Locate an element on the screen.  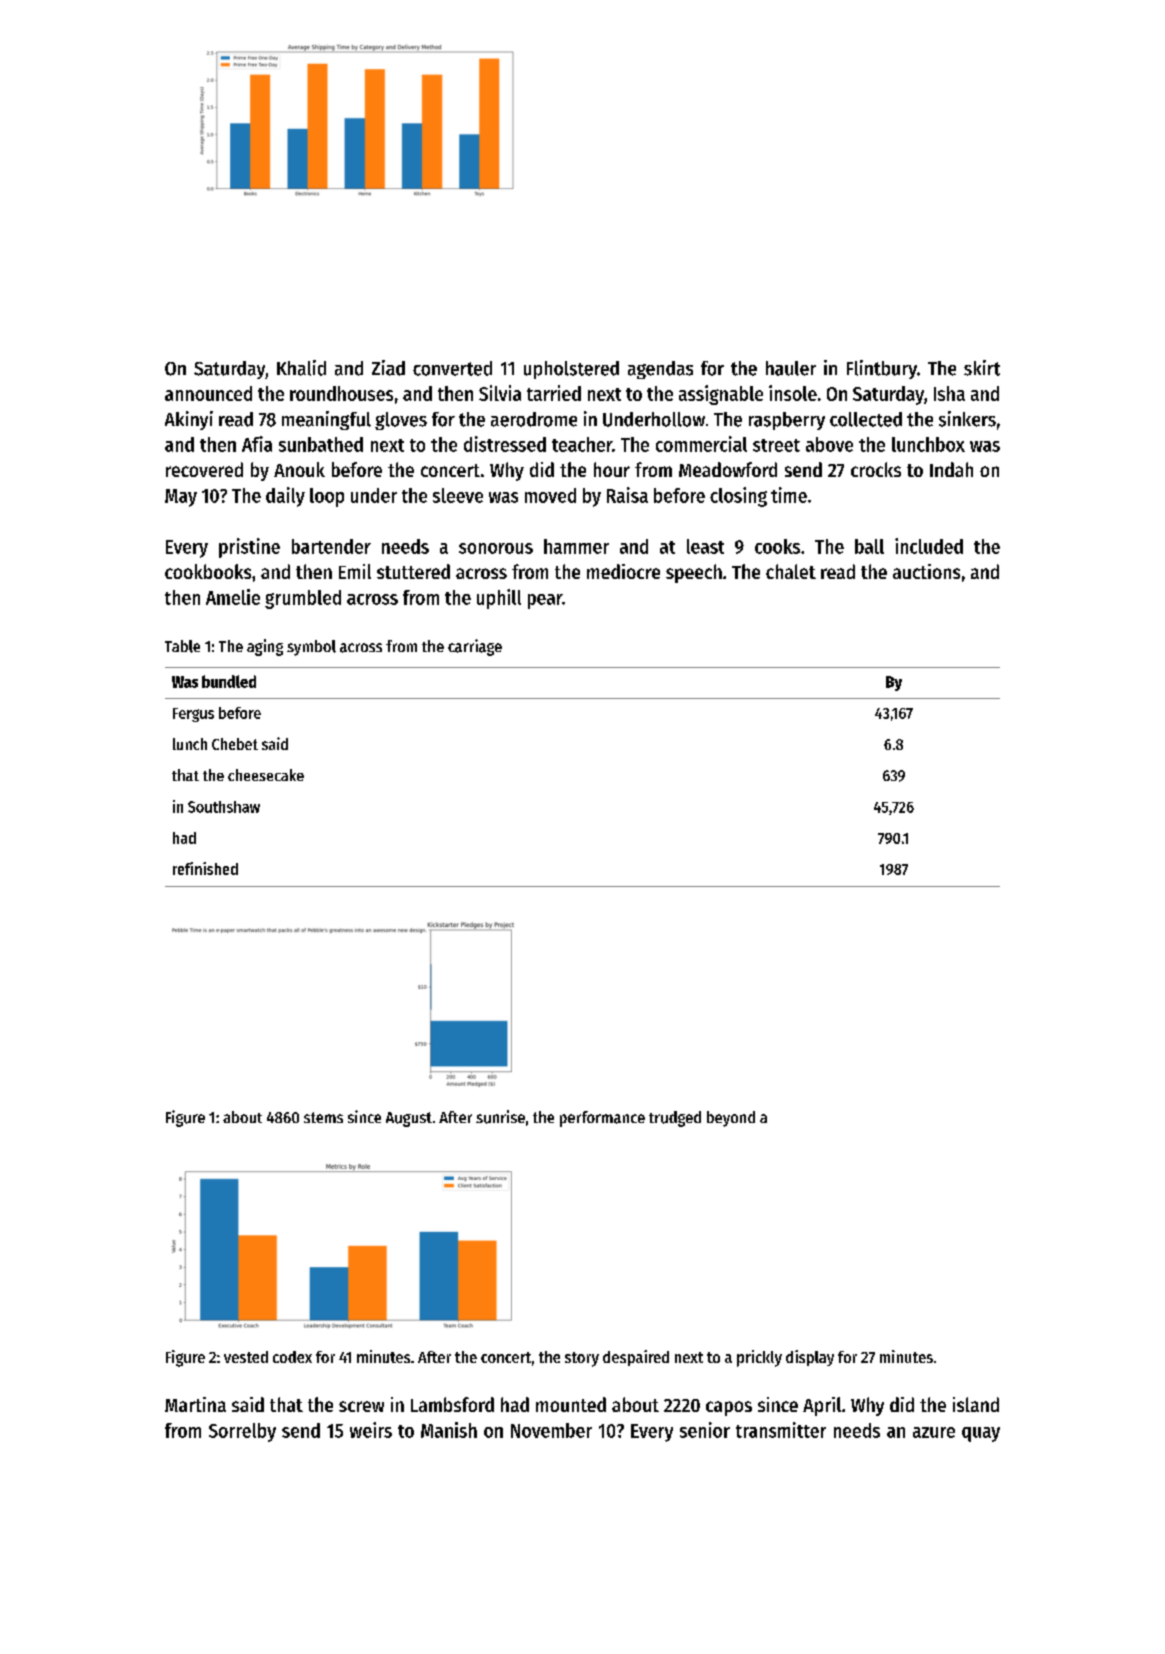
display is located at coordinates (810, 1358).
